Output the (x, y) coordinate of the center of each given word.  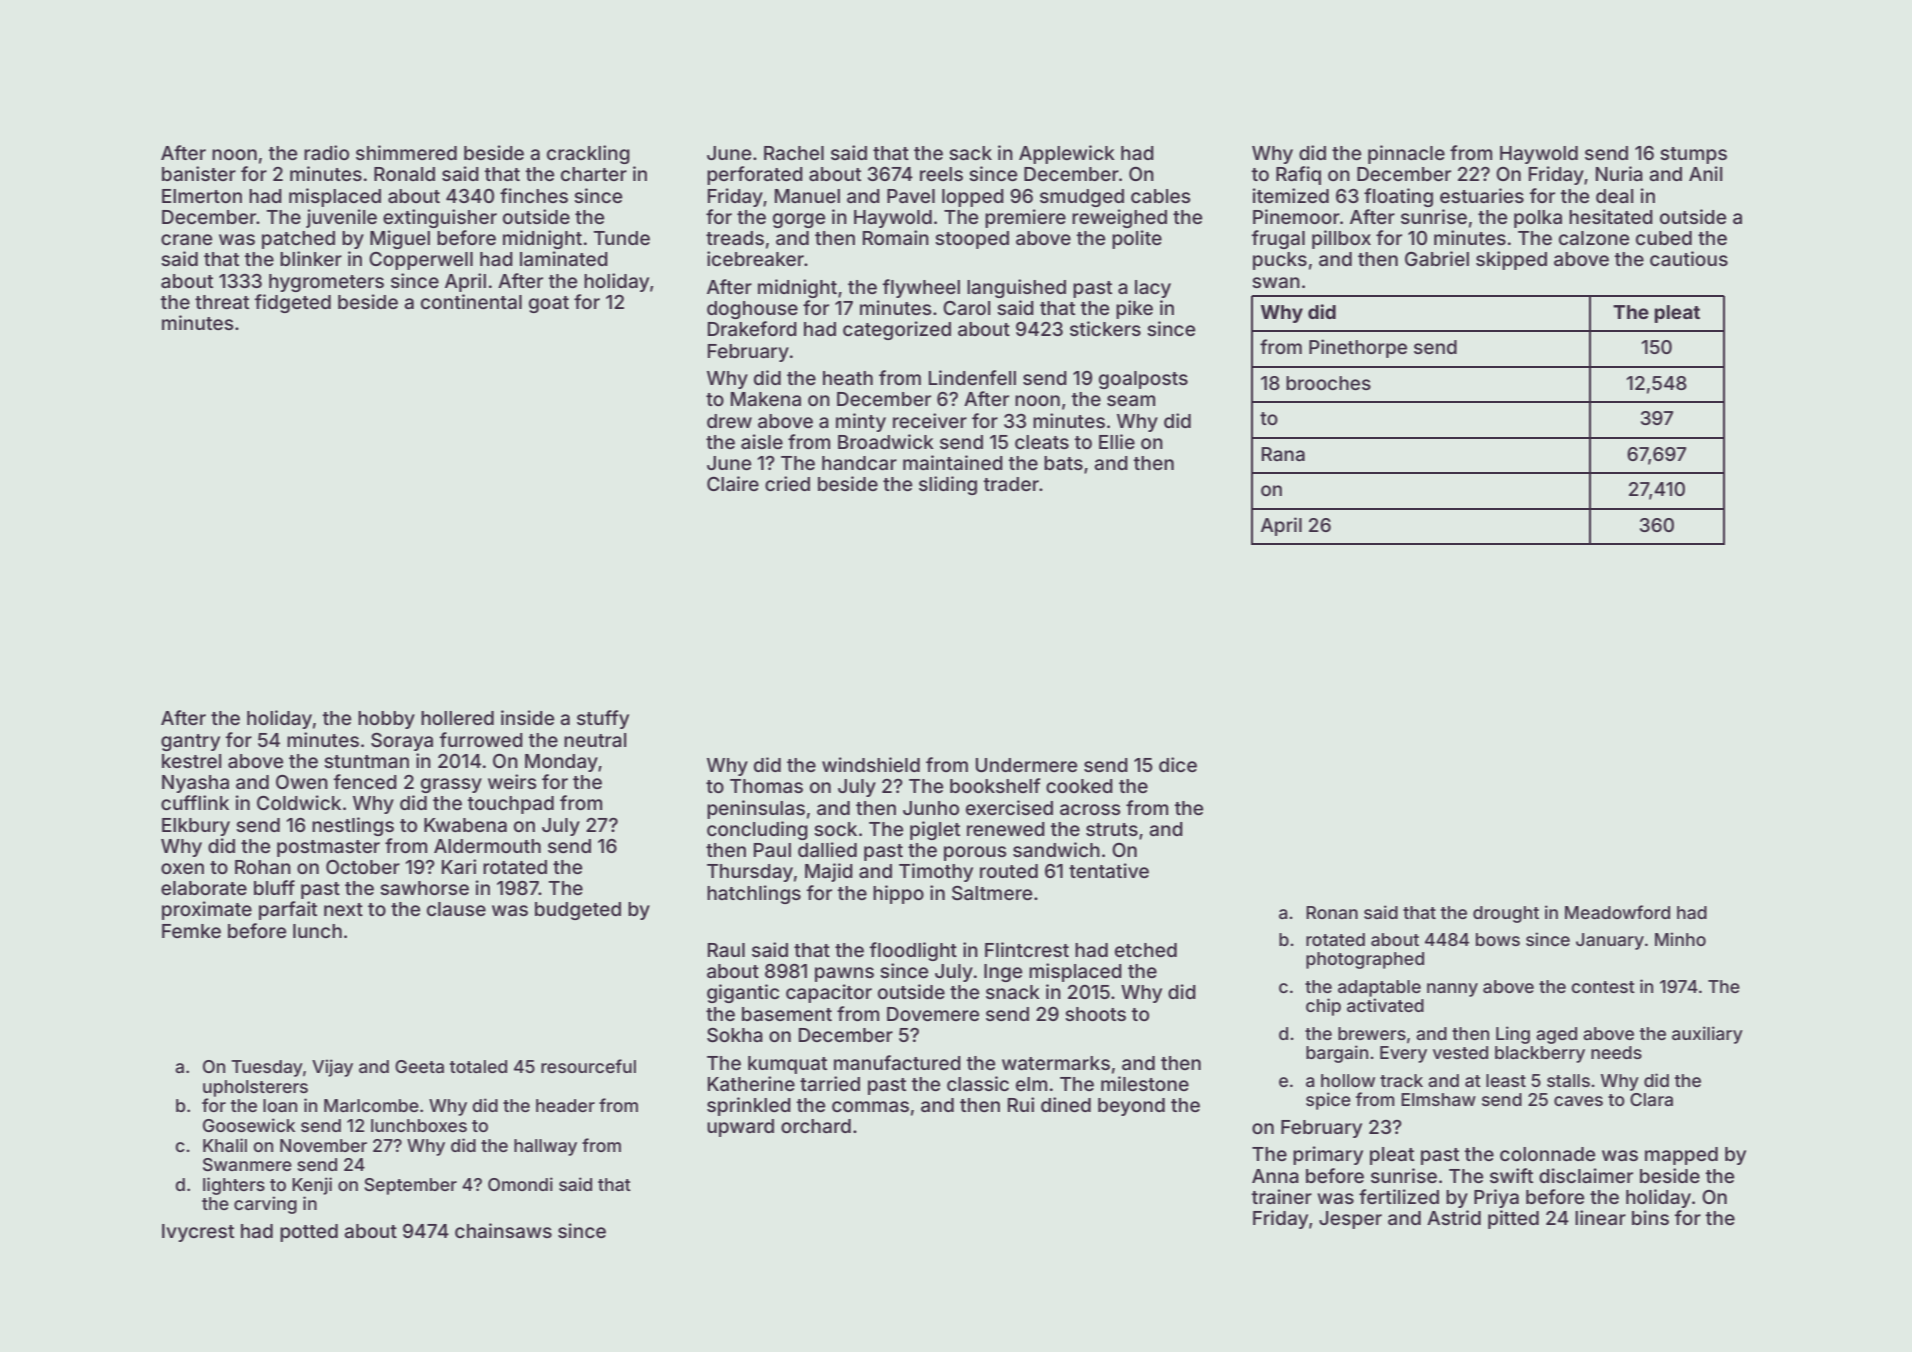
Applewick (1067, 154)
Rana (1283, 454)
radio (326, 152)
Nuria (1619, 173)
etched (1146, 950)
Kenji (312, 1186)
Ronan (1332, 912)
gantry (190, 742)
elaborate (204, 888)
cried (787, 483)
